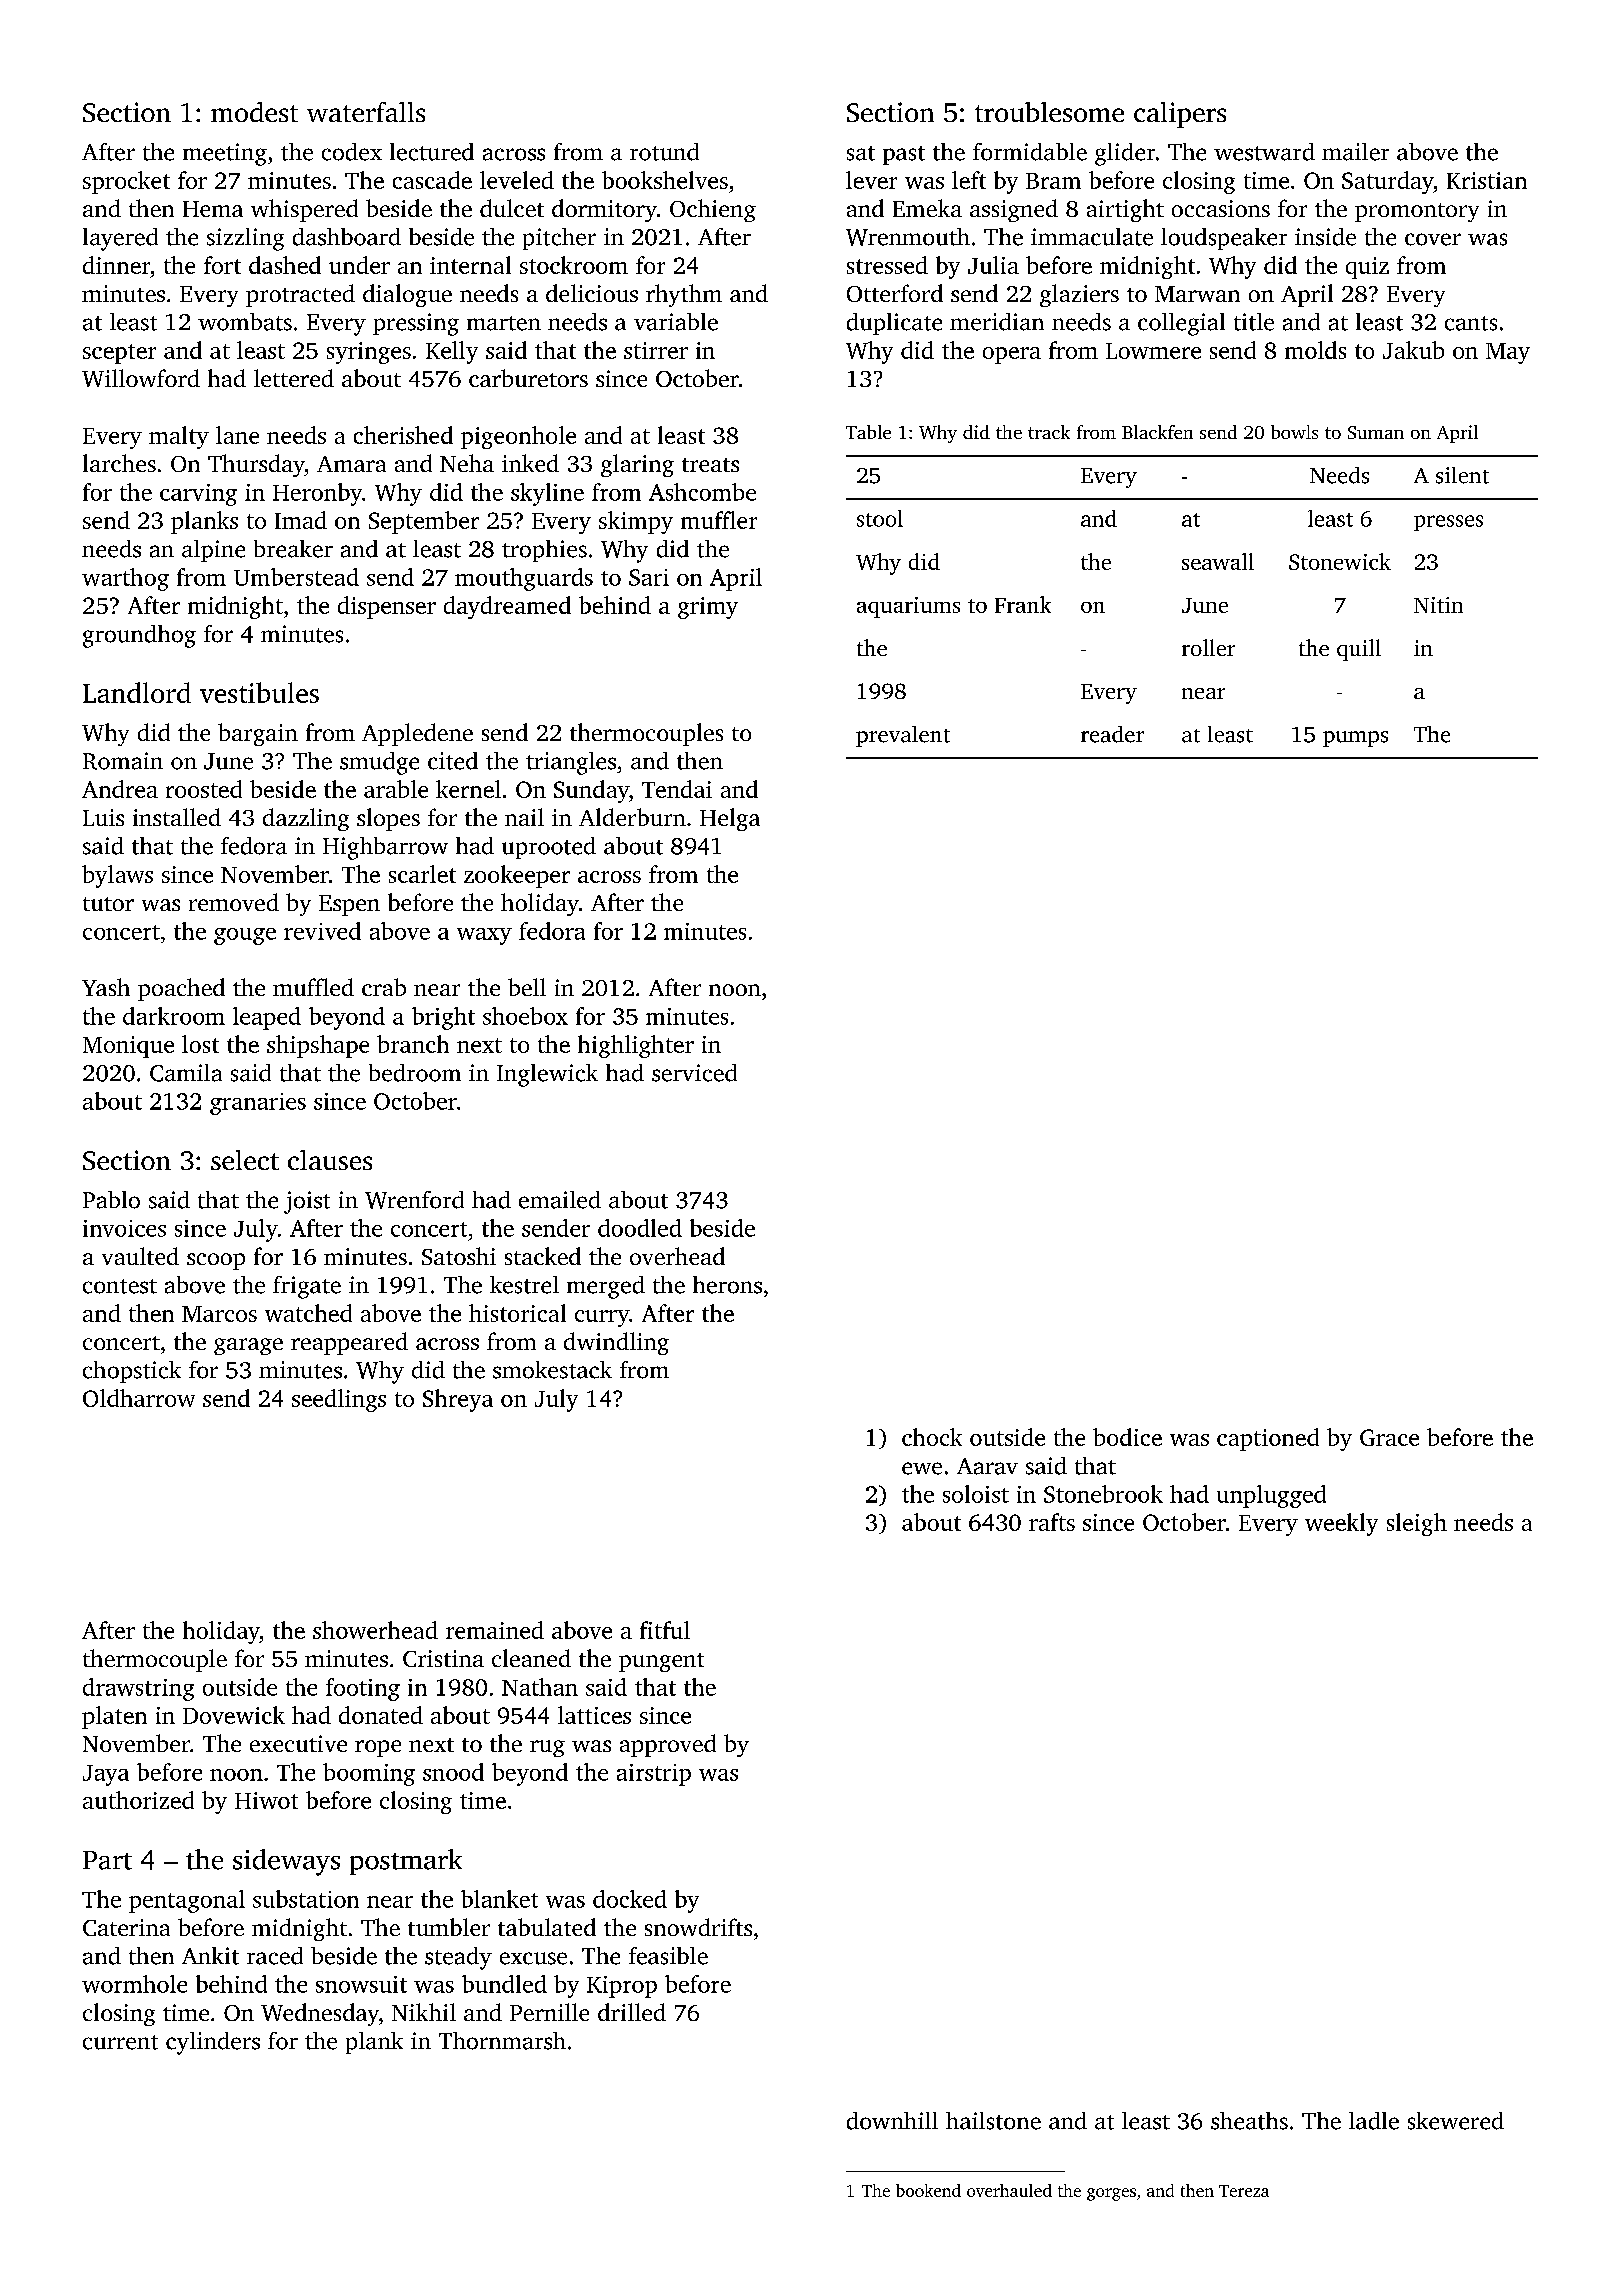  Describe the element at coordinates (665, 1630) in the image. I see `fitful` at that location.
